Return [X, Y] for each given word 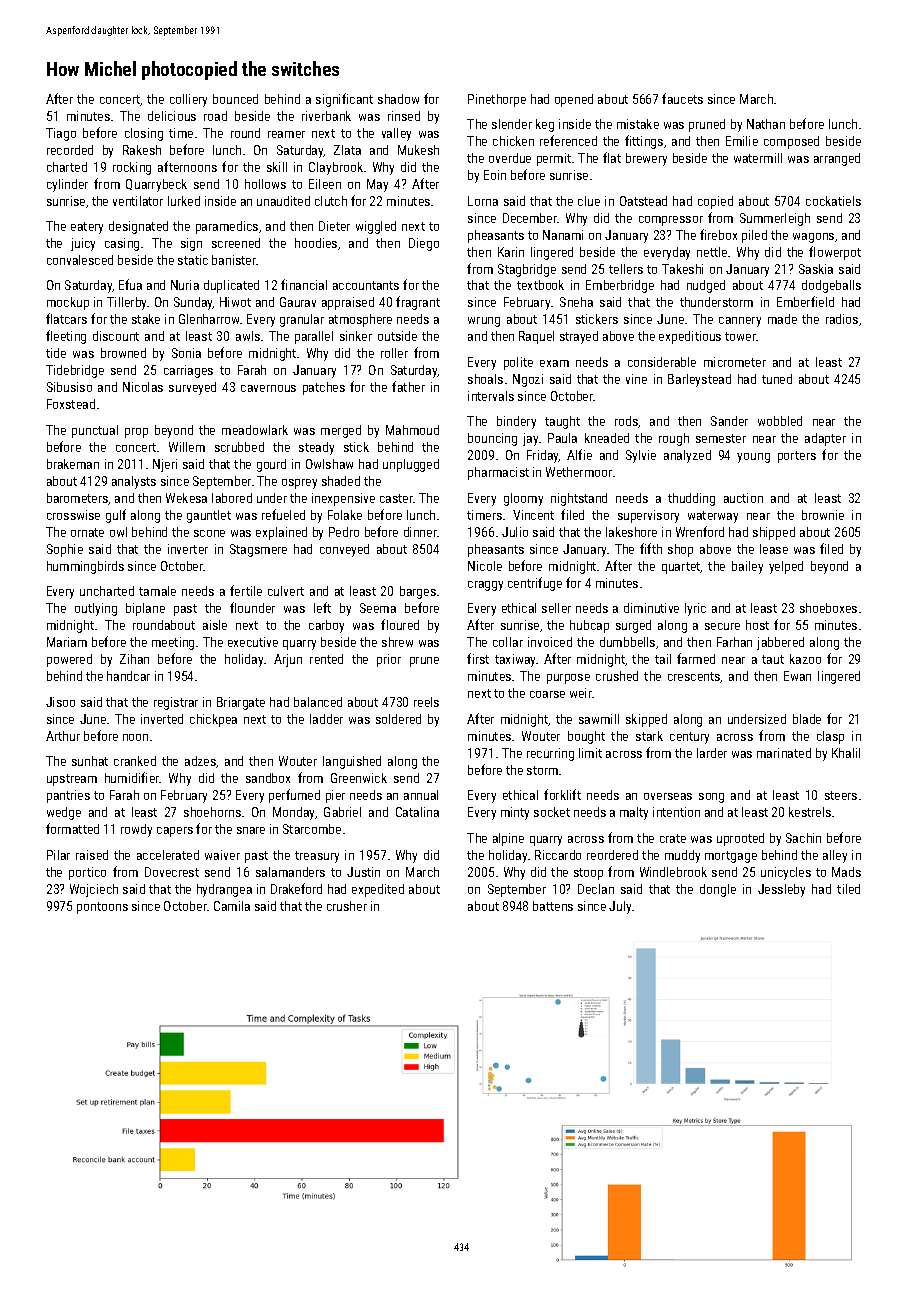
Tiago [61, 134]
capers [175, 832]
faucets [682, 98]
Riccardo [558, 855]
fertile [246, 590]
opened [574, 100]
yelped [786, 567]
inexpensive [343, 499]
